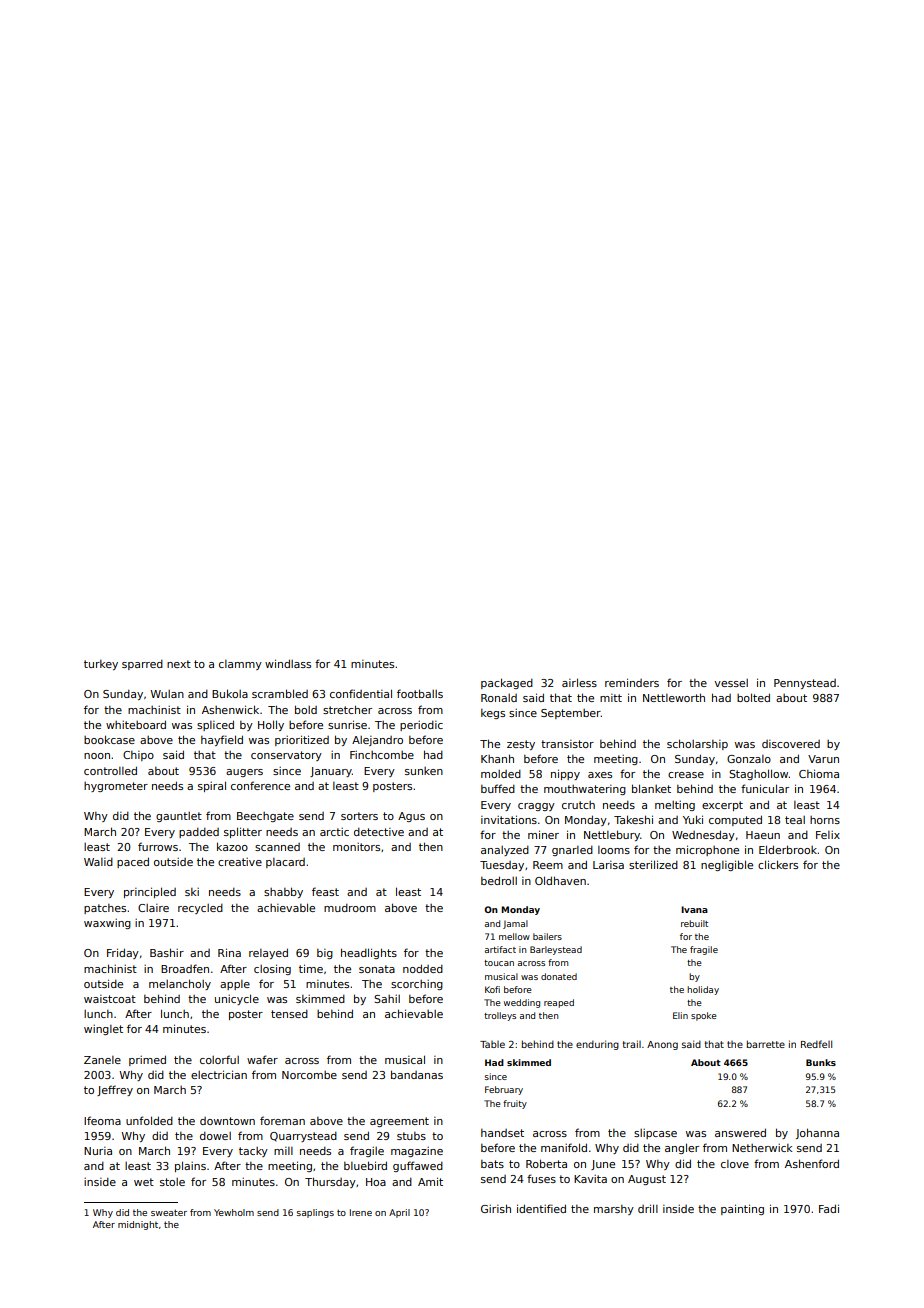 This image has width=924, height=1308. What do you see at coordinates (102, 1120) in the image?
I see `Ifeoma` at bounding box center [102, 1120].
